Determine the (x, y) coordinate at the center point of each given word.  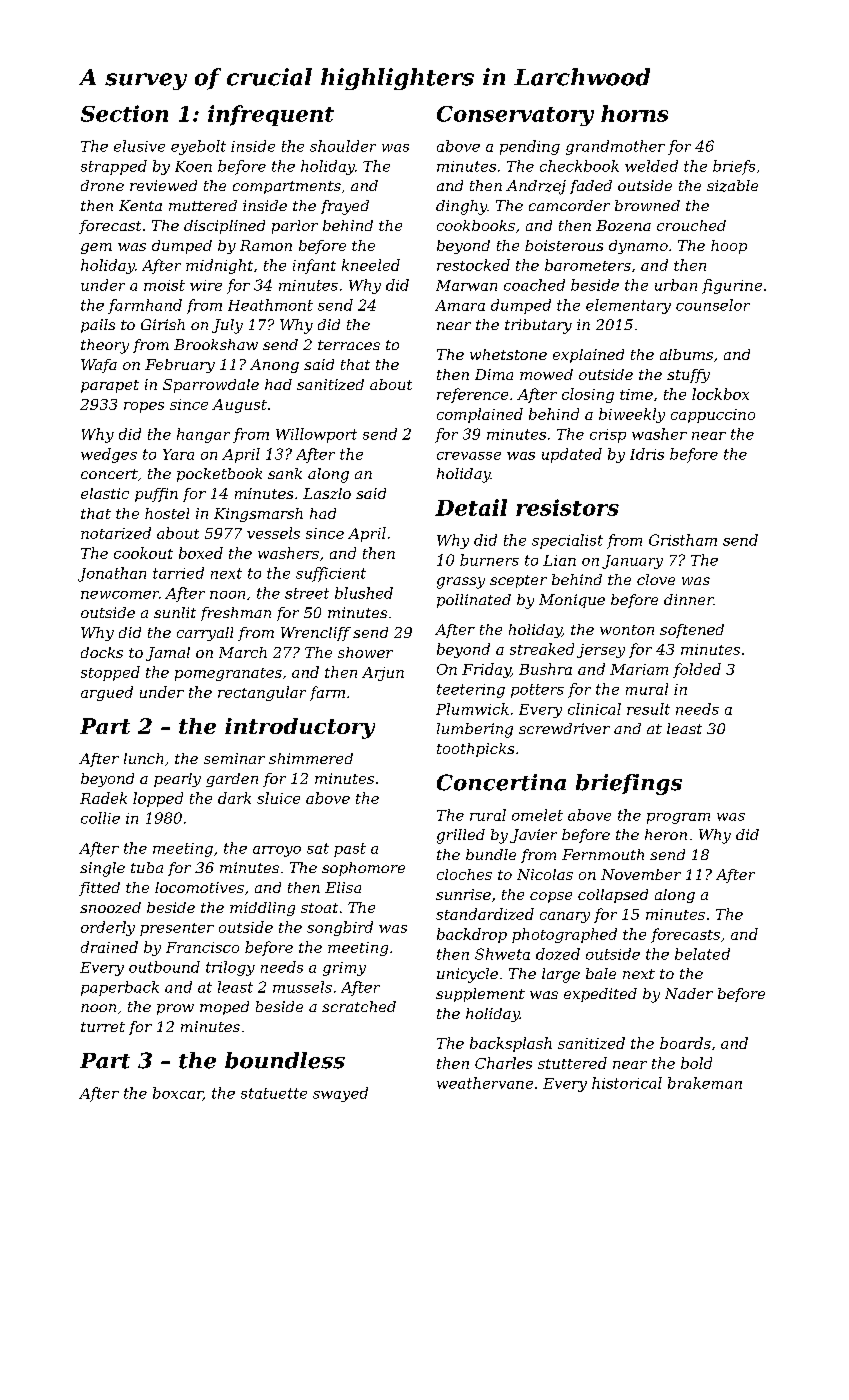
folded (697, 670)
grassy (461, 583)
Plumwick (472, 709)
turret (103, 1027)
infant (314, 266)
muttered (203, 205)
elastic (105, 493)
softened (692, 631)
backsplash (511, 1044)
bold (696, 1063)
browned (647, 205)
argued (107, 693)
